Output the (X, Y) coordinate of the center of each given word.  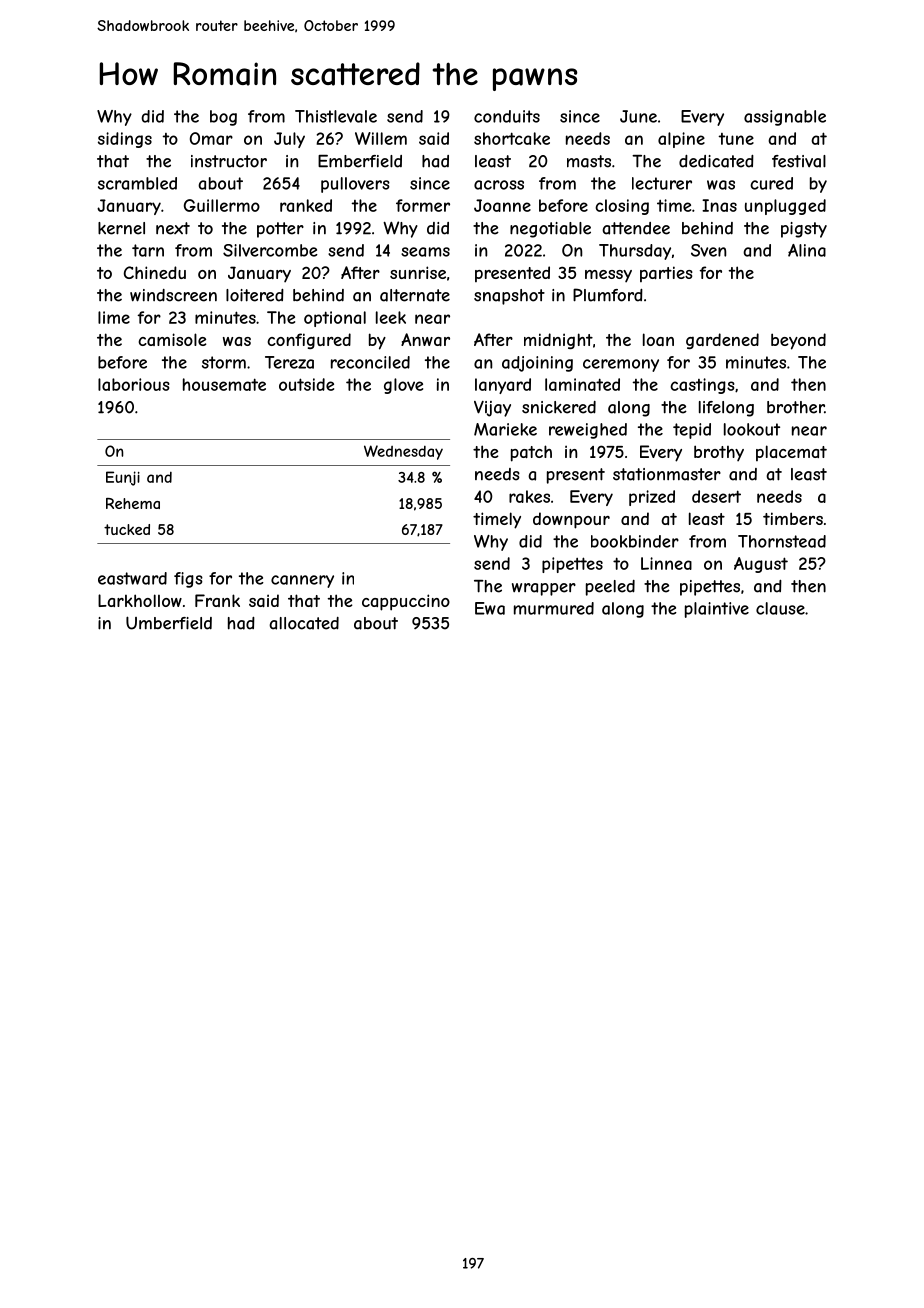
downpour (571, 520)
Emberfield (360, 161)
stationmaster (667, 474)
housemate (224, 384)
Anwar (425, 339)
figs (188, 580)
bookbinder (635, 541)
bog (223, 118)
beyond (798, 341)
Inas (719, 205)
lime (114, 317)
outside (306, 384)
